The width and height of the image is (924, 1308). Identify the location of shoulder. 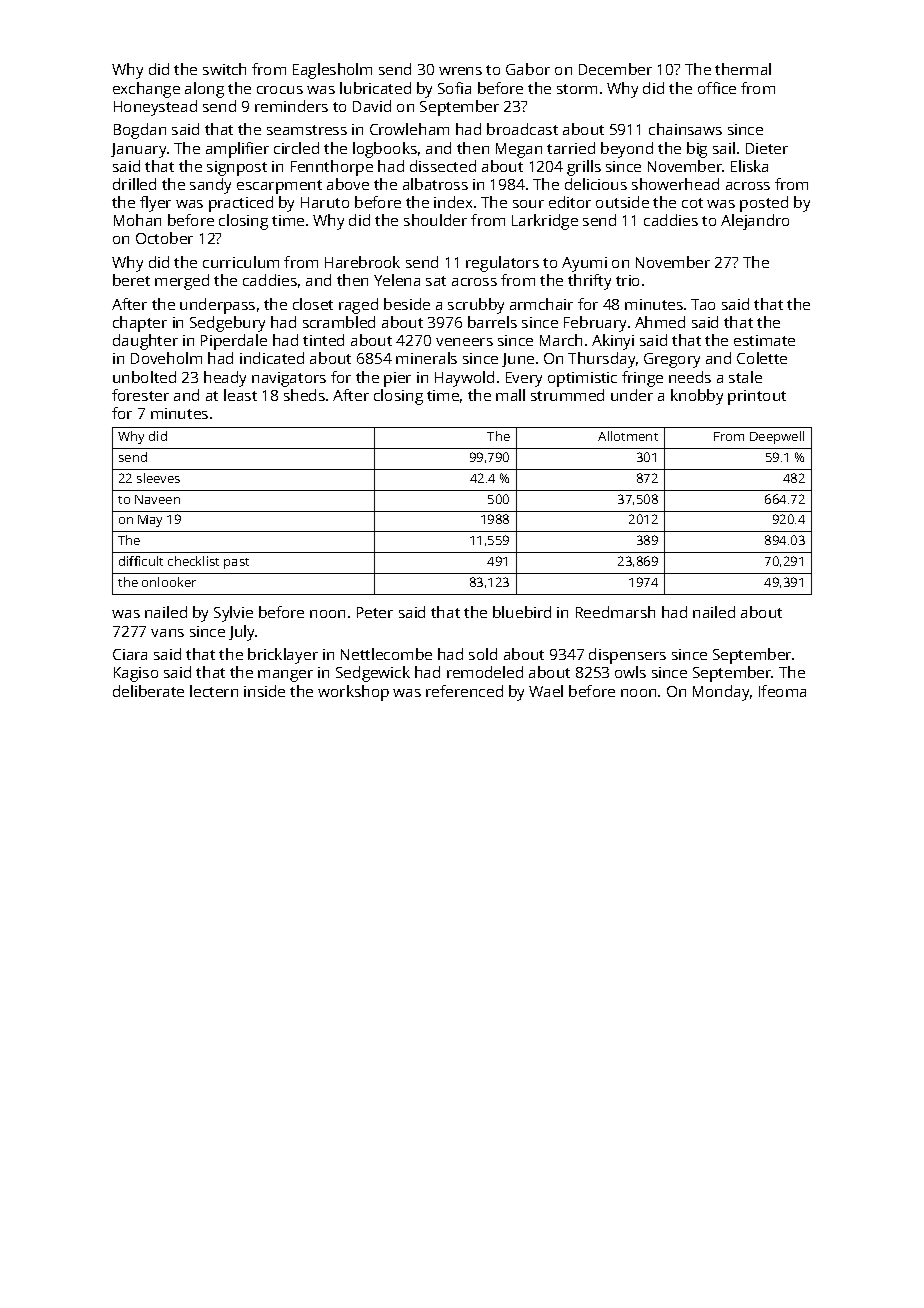
(435, 220).
